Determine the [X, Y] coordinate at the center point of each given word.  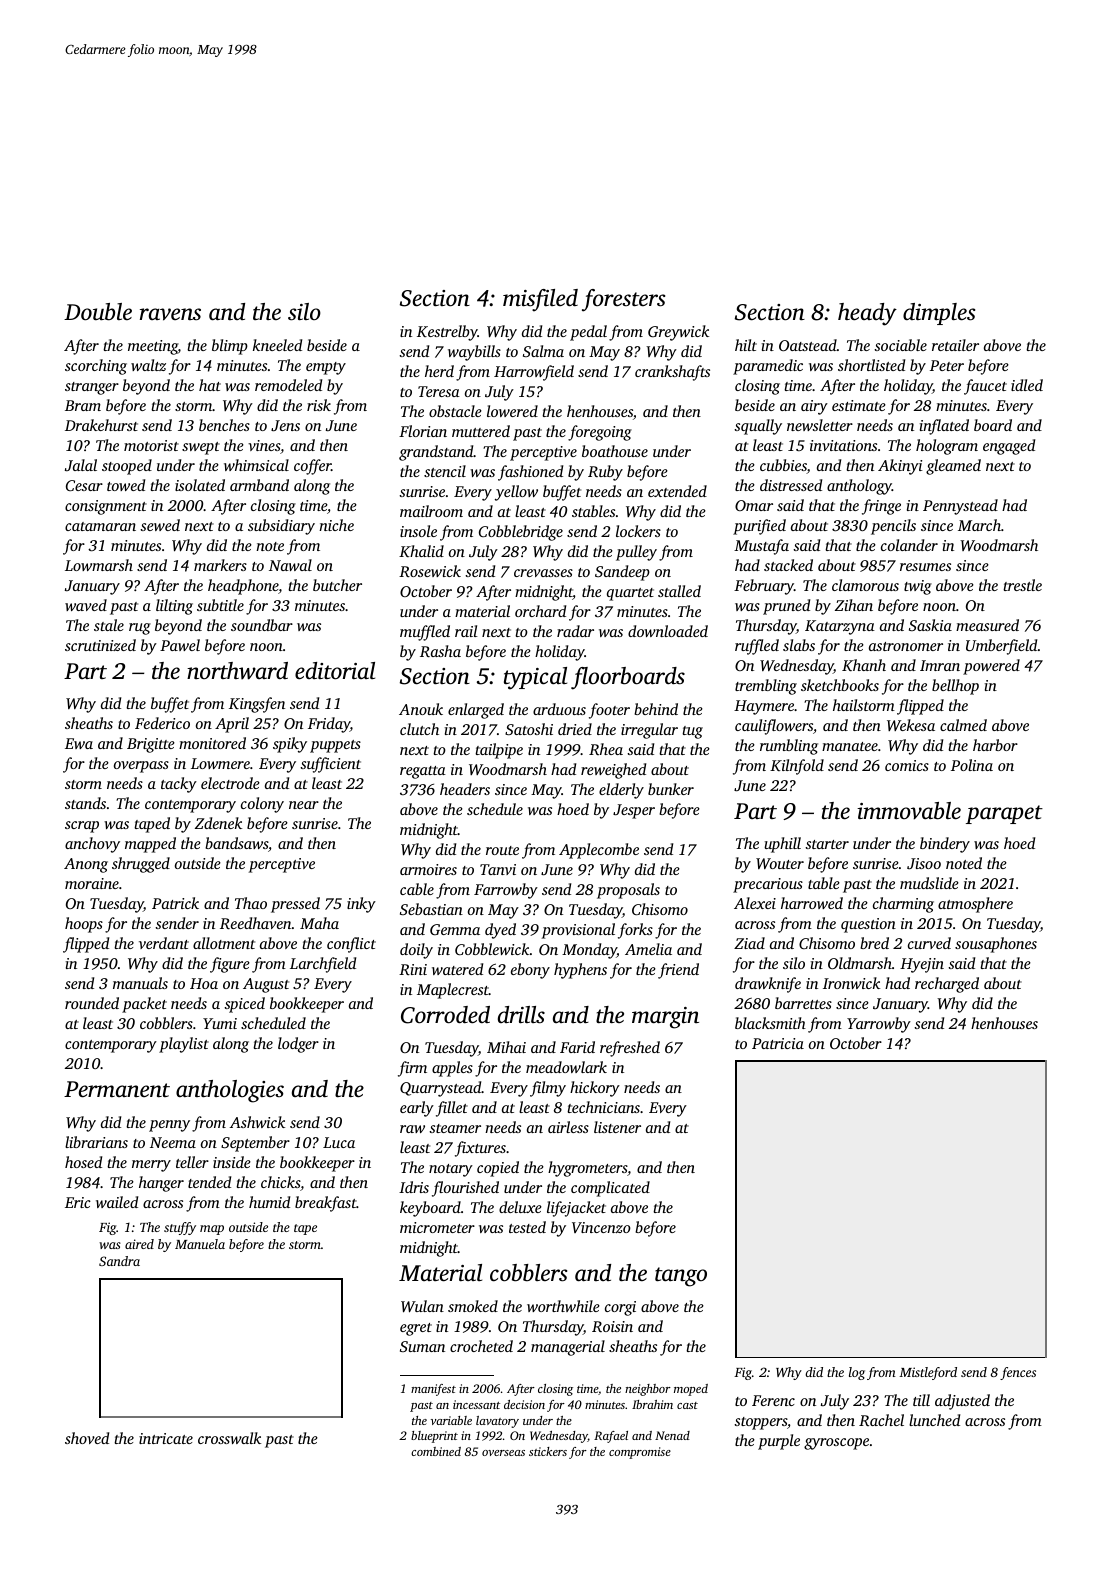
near [304, 805]
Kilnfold [797, 767]
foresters [623, 300]
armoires [428, 869]
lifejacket [576, 1209]
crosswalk [229, 1438]
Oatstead [808, 345]
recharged [947, 985]
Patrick [175, 903]
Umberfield [1002, 647]
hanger [161, 1184]
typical [535, 678]
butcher [337, 585]
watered [457, 969]
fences [1018, 1373]
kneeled [277, 345]
